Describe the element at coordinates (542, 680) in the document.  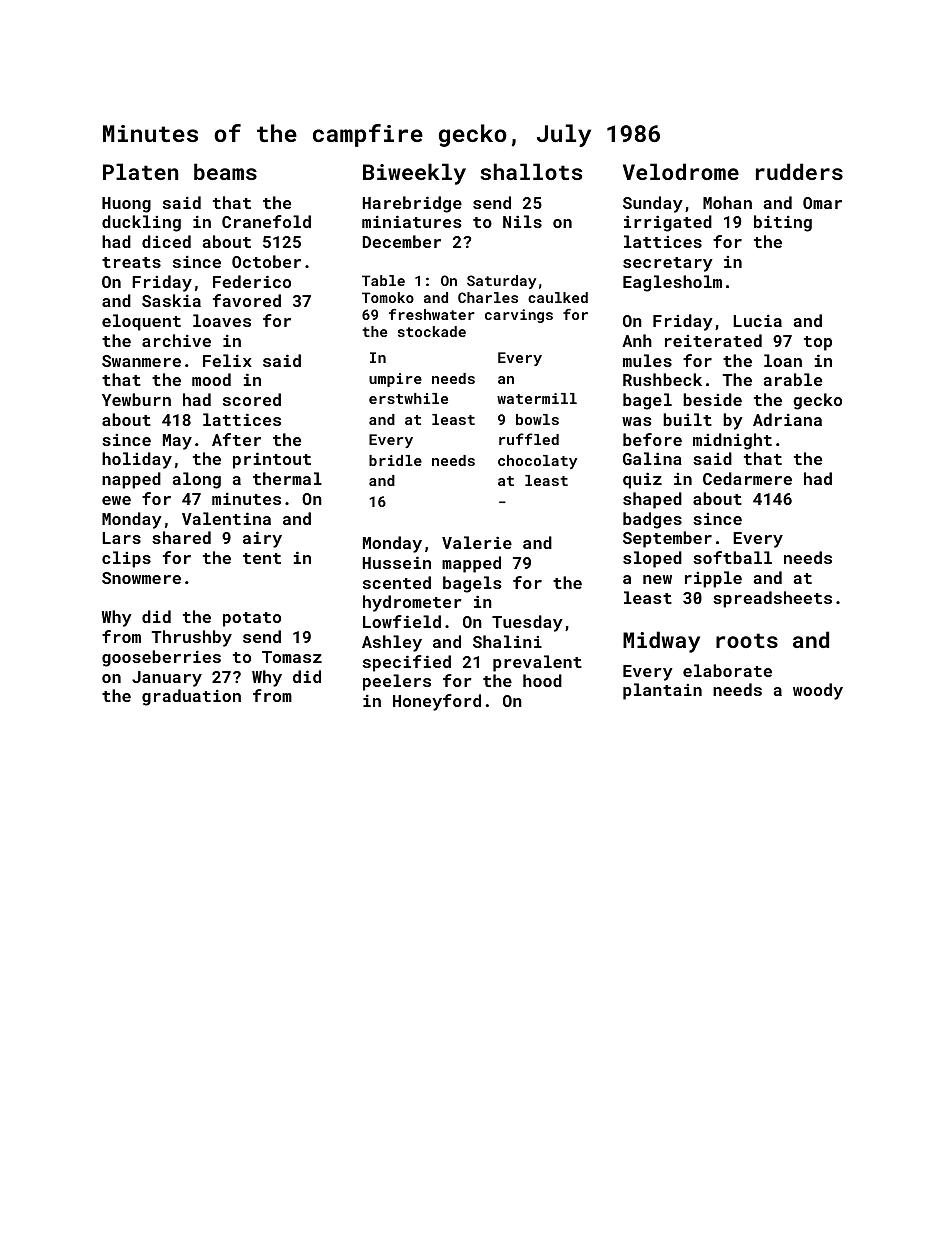
I see `hood` at that location.
